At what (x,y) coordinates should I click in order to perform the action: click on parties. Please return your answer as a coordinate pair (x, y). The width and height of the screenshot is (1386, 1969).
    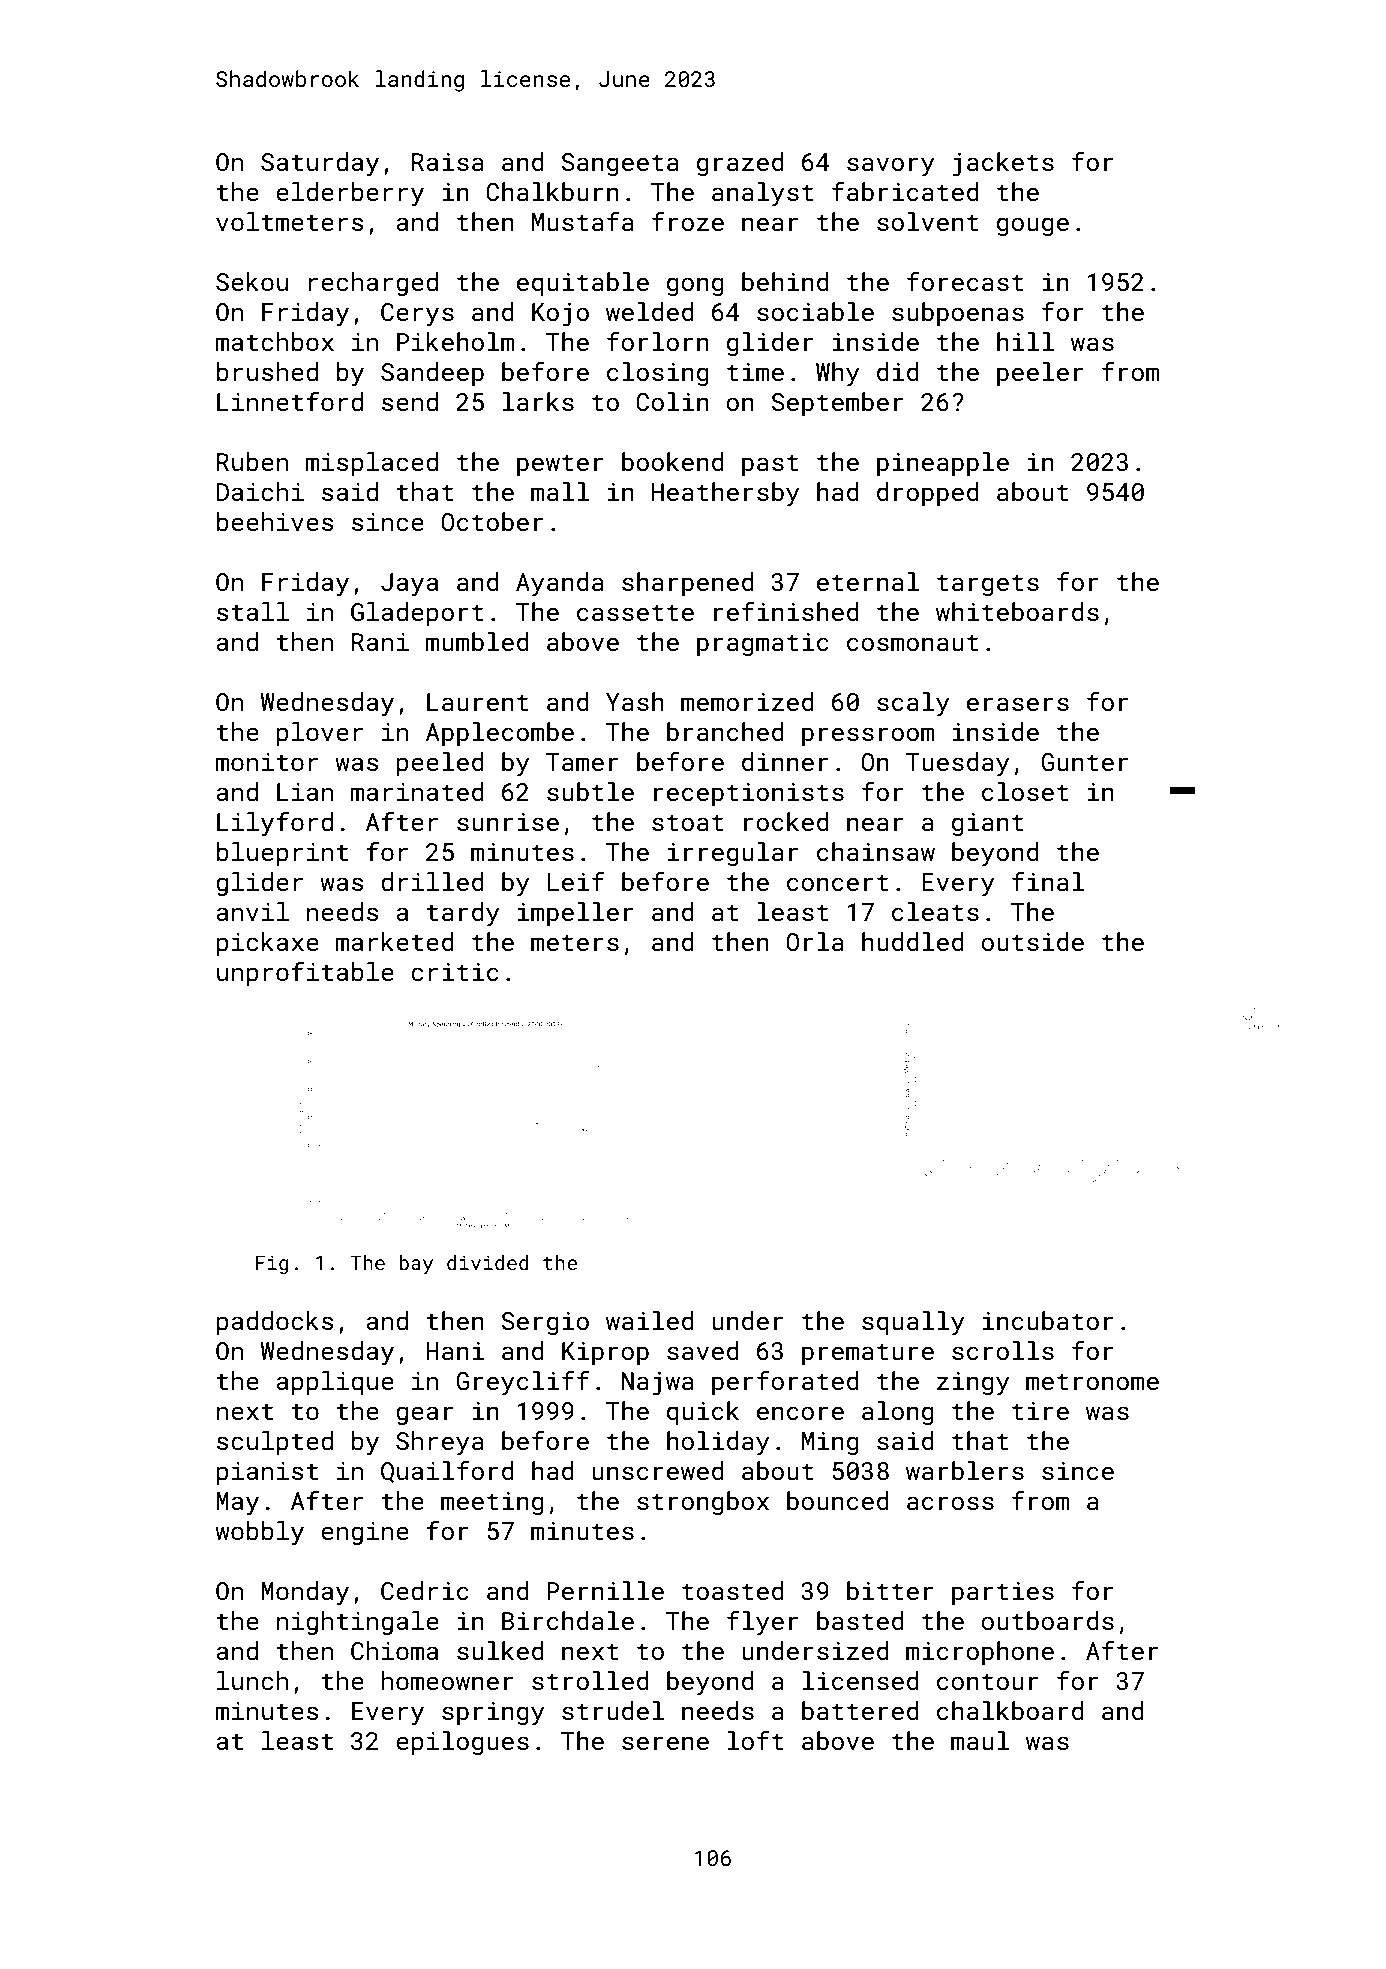
    Looking at the image, I should click on (1003, 1593).
